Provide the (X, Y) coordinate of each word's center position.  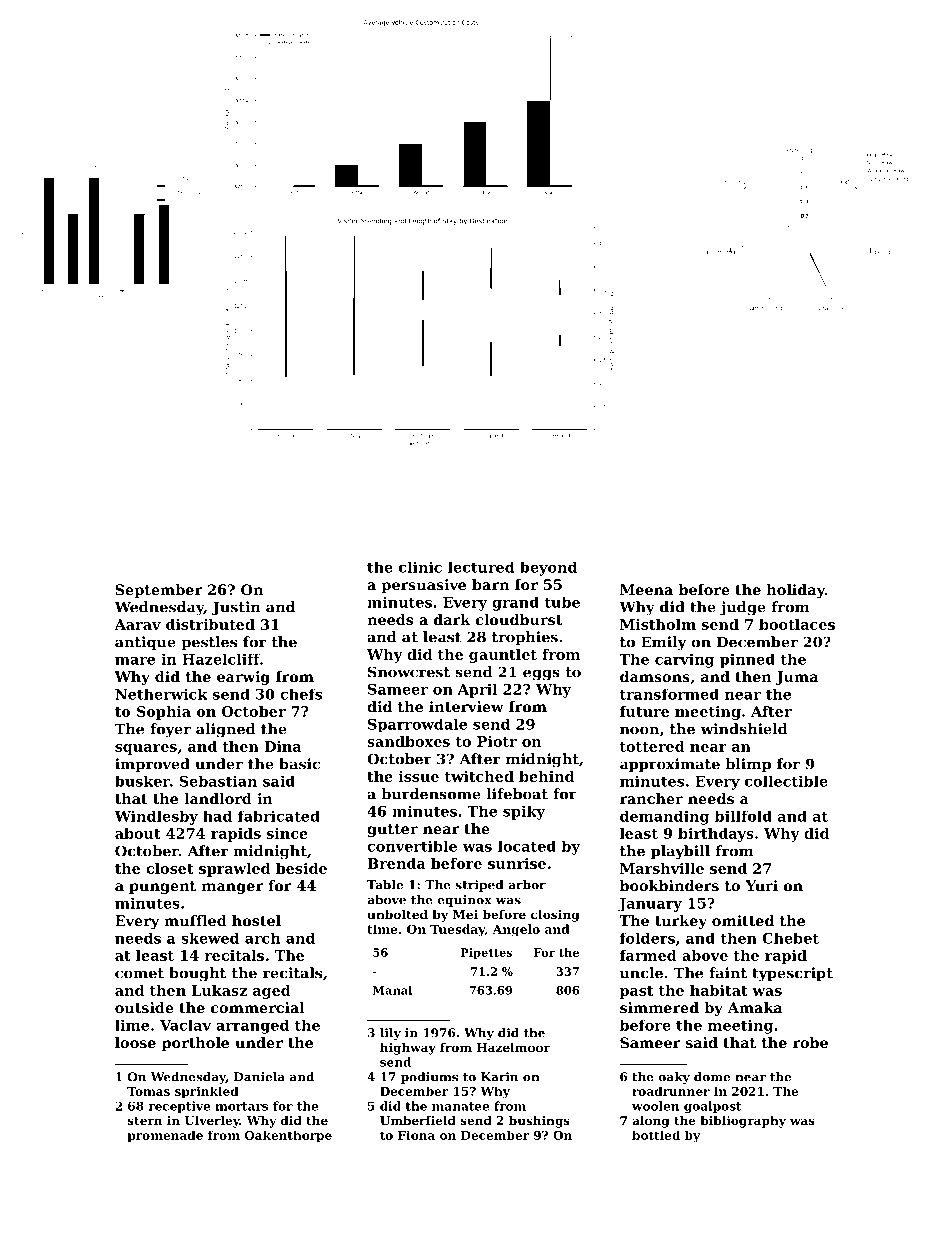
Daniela (259, 1077)
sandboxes (408, 741)
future (644, 711)
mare (135, 661)
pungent (162, 887)
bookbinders (669, 885)
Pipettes (486, 953)
